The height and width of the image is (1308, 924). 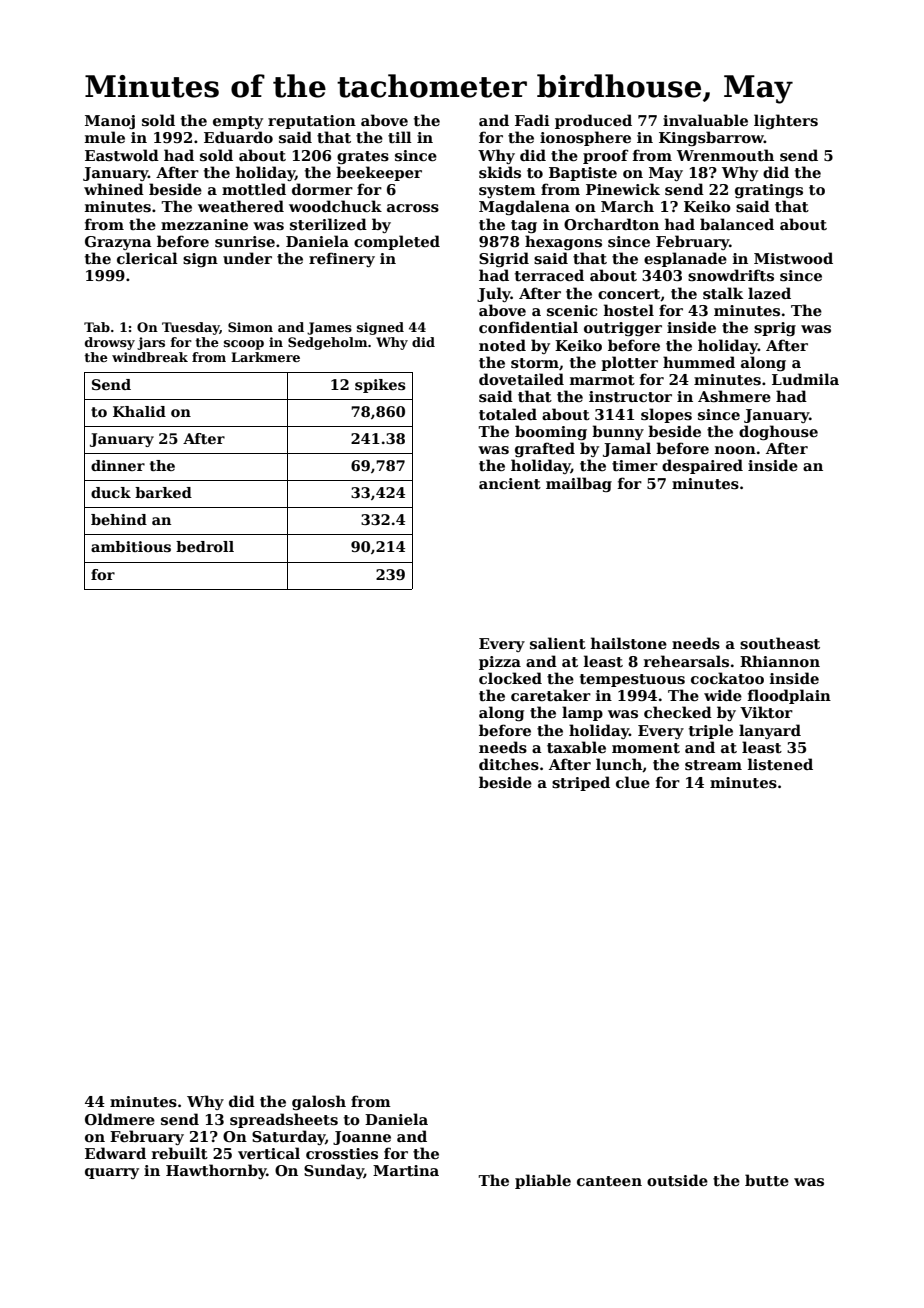 What do you see at coordinates (139, 411) in the image?
I see `Khalid` at bounding box center [139, 411].
